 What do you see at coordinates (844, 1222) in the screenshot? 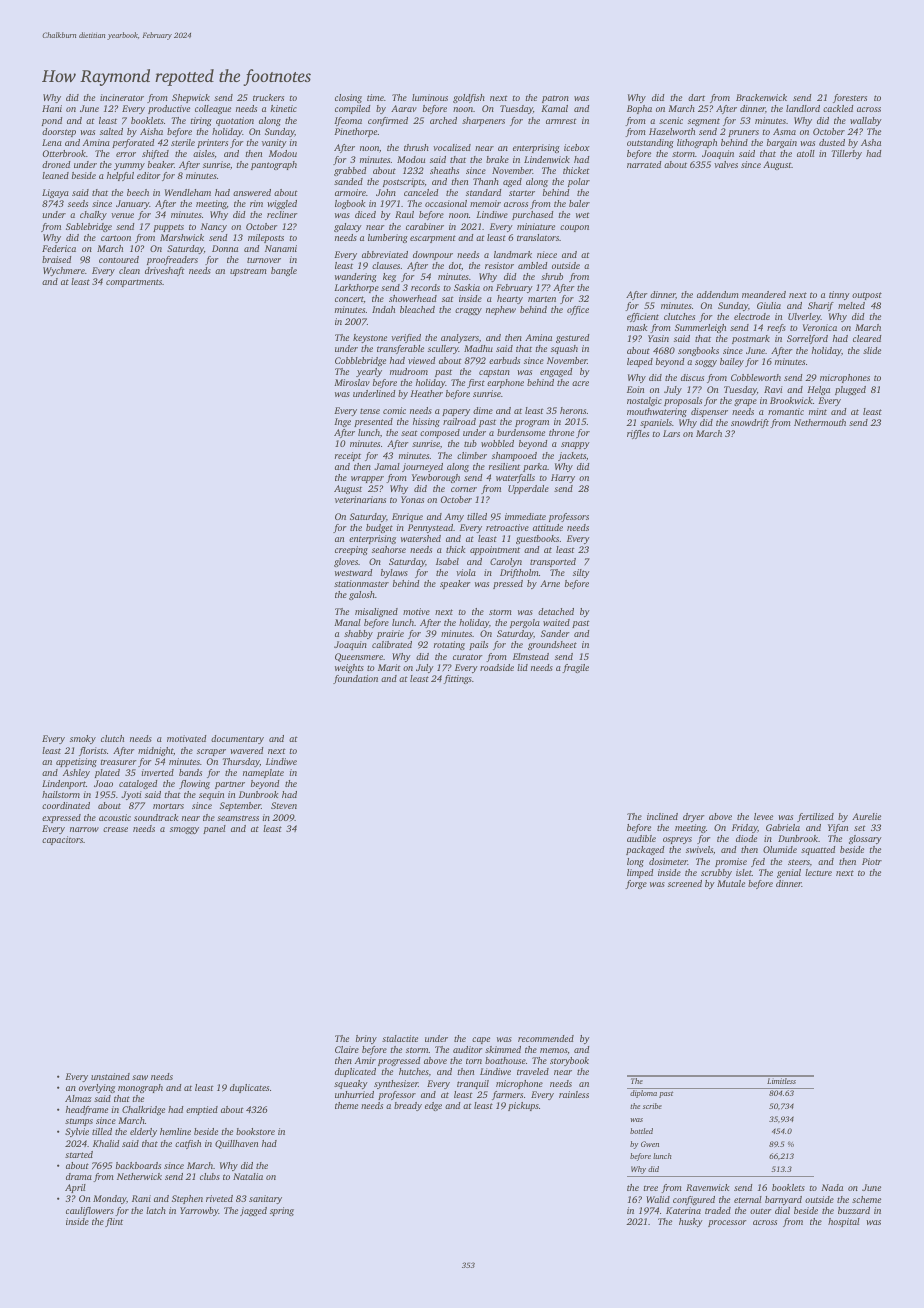
I see `hospital` at bounding box center [844, 1222].
